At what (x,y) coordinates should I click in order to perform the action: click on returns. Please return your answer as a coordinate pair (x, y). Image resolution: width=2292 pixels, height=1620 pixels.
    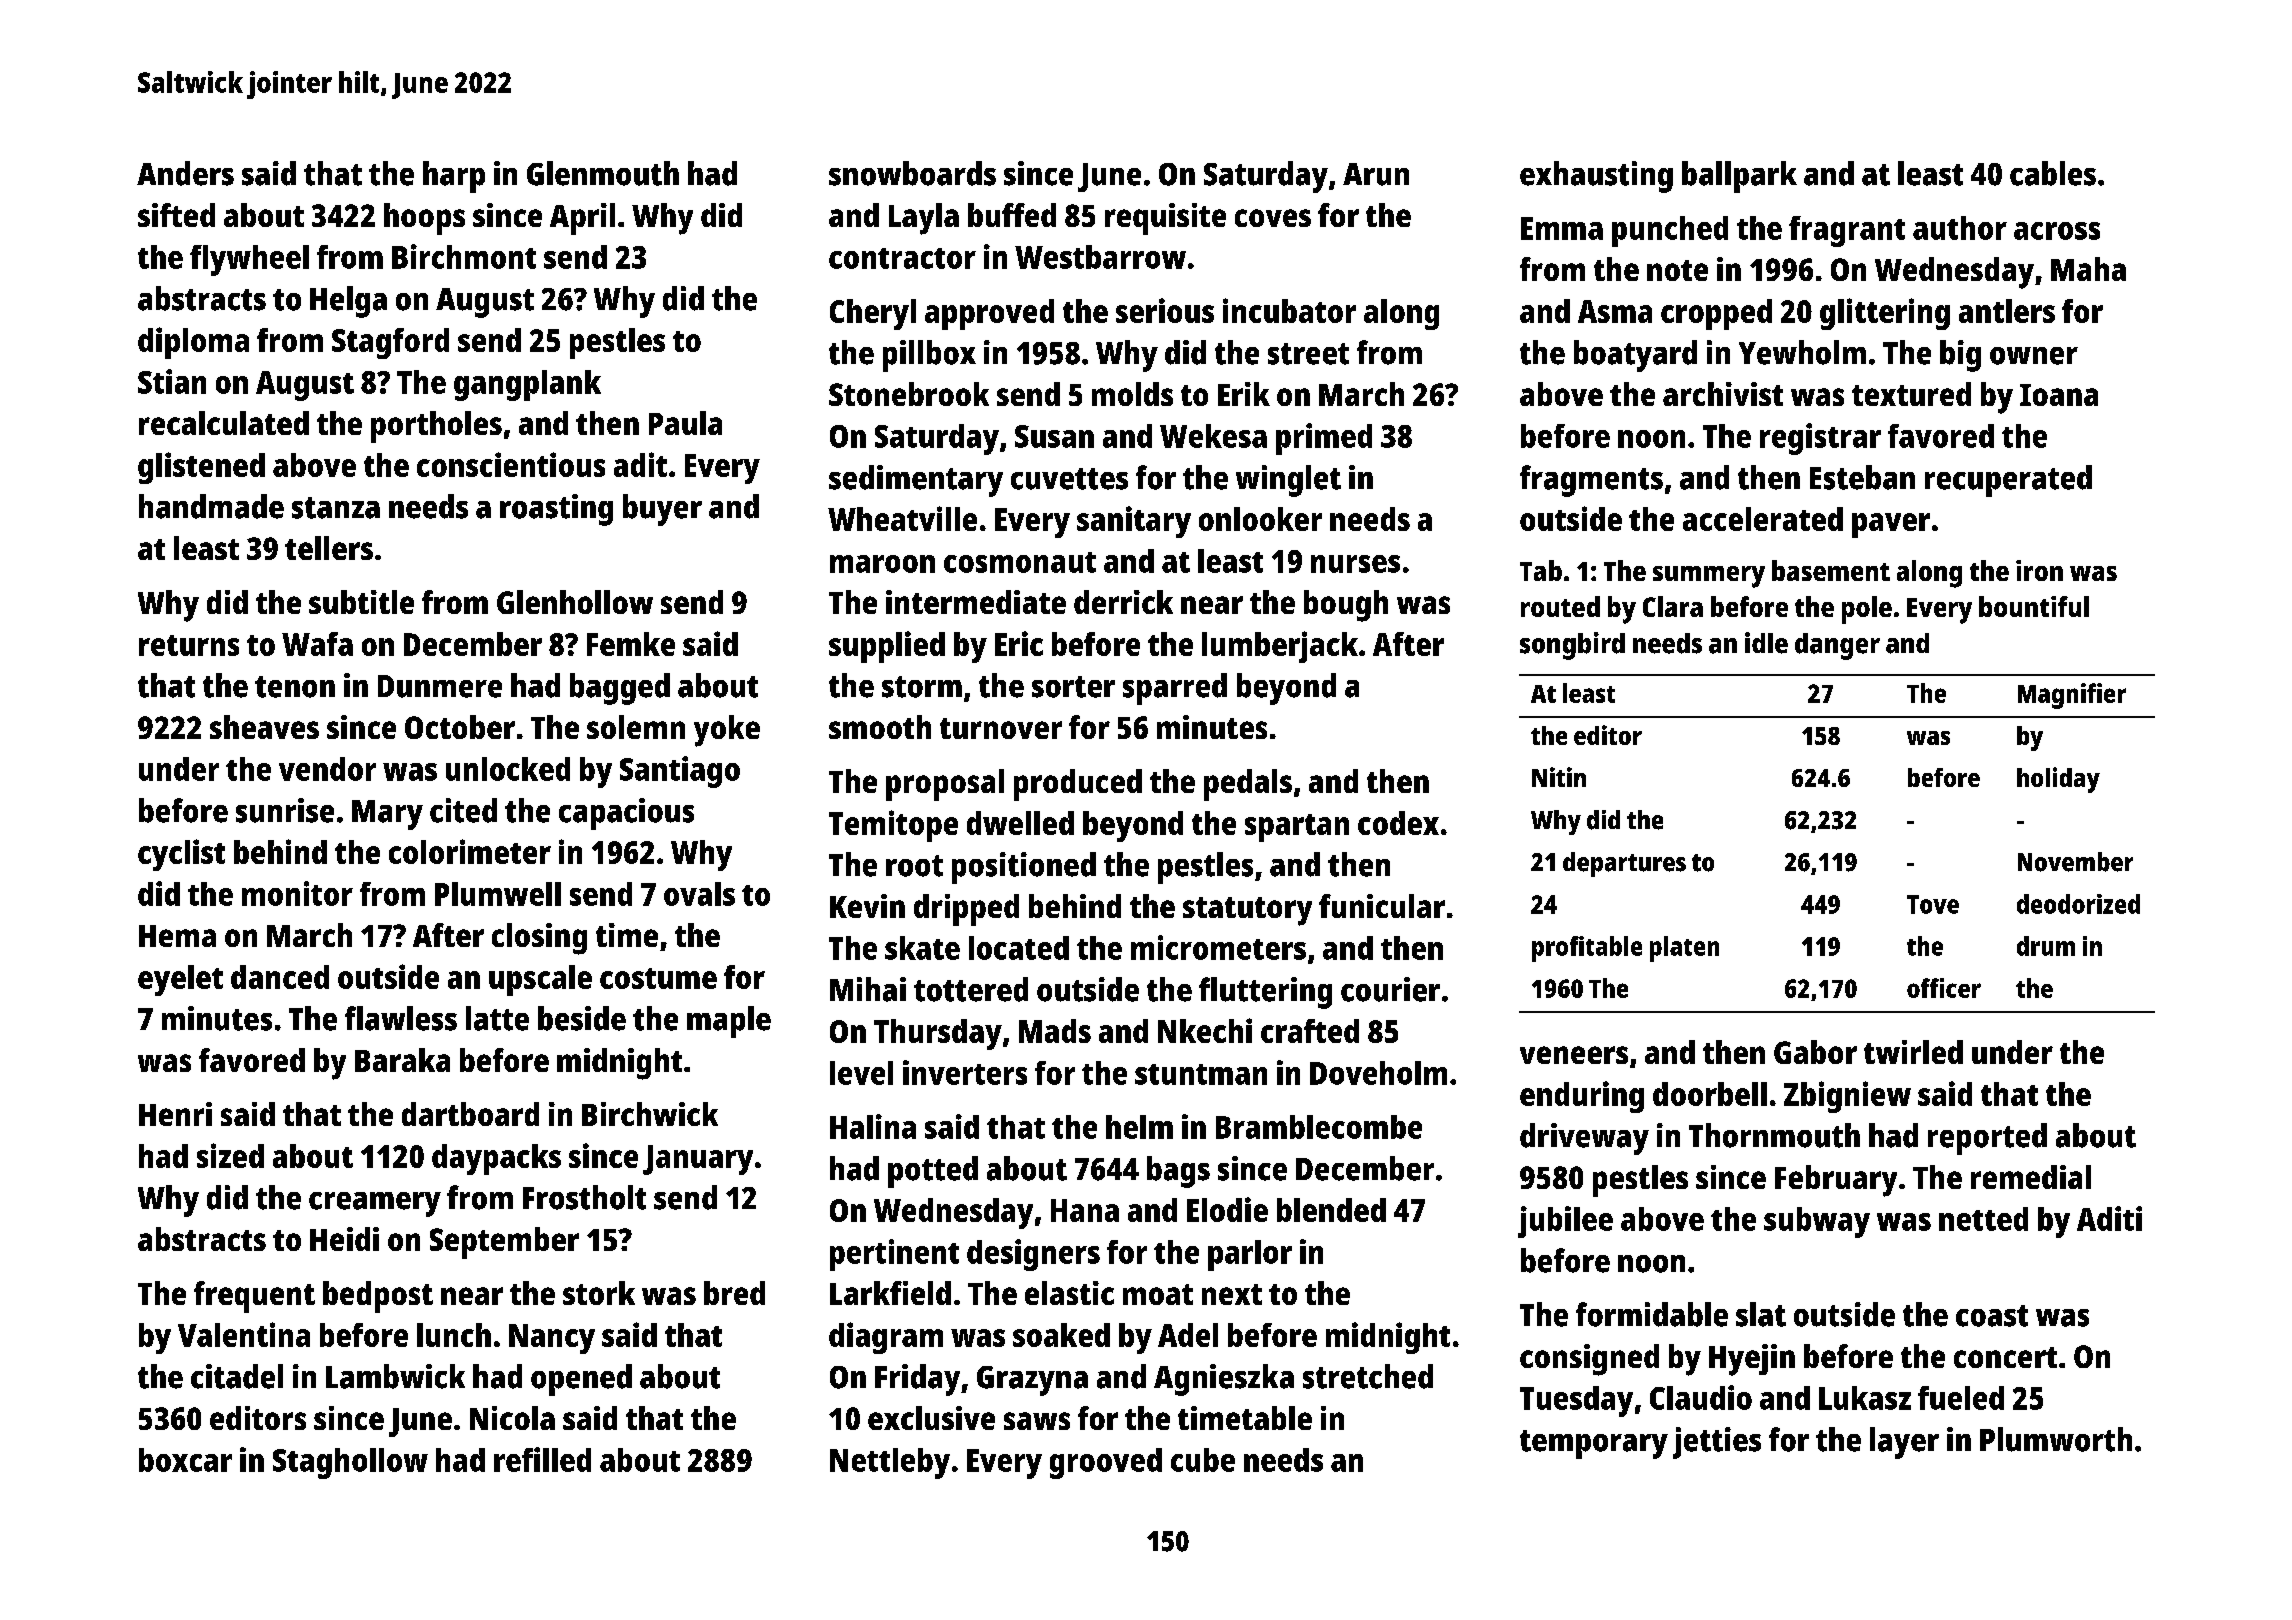
    Looking at the image, I should click on (189, 645).
